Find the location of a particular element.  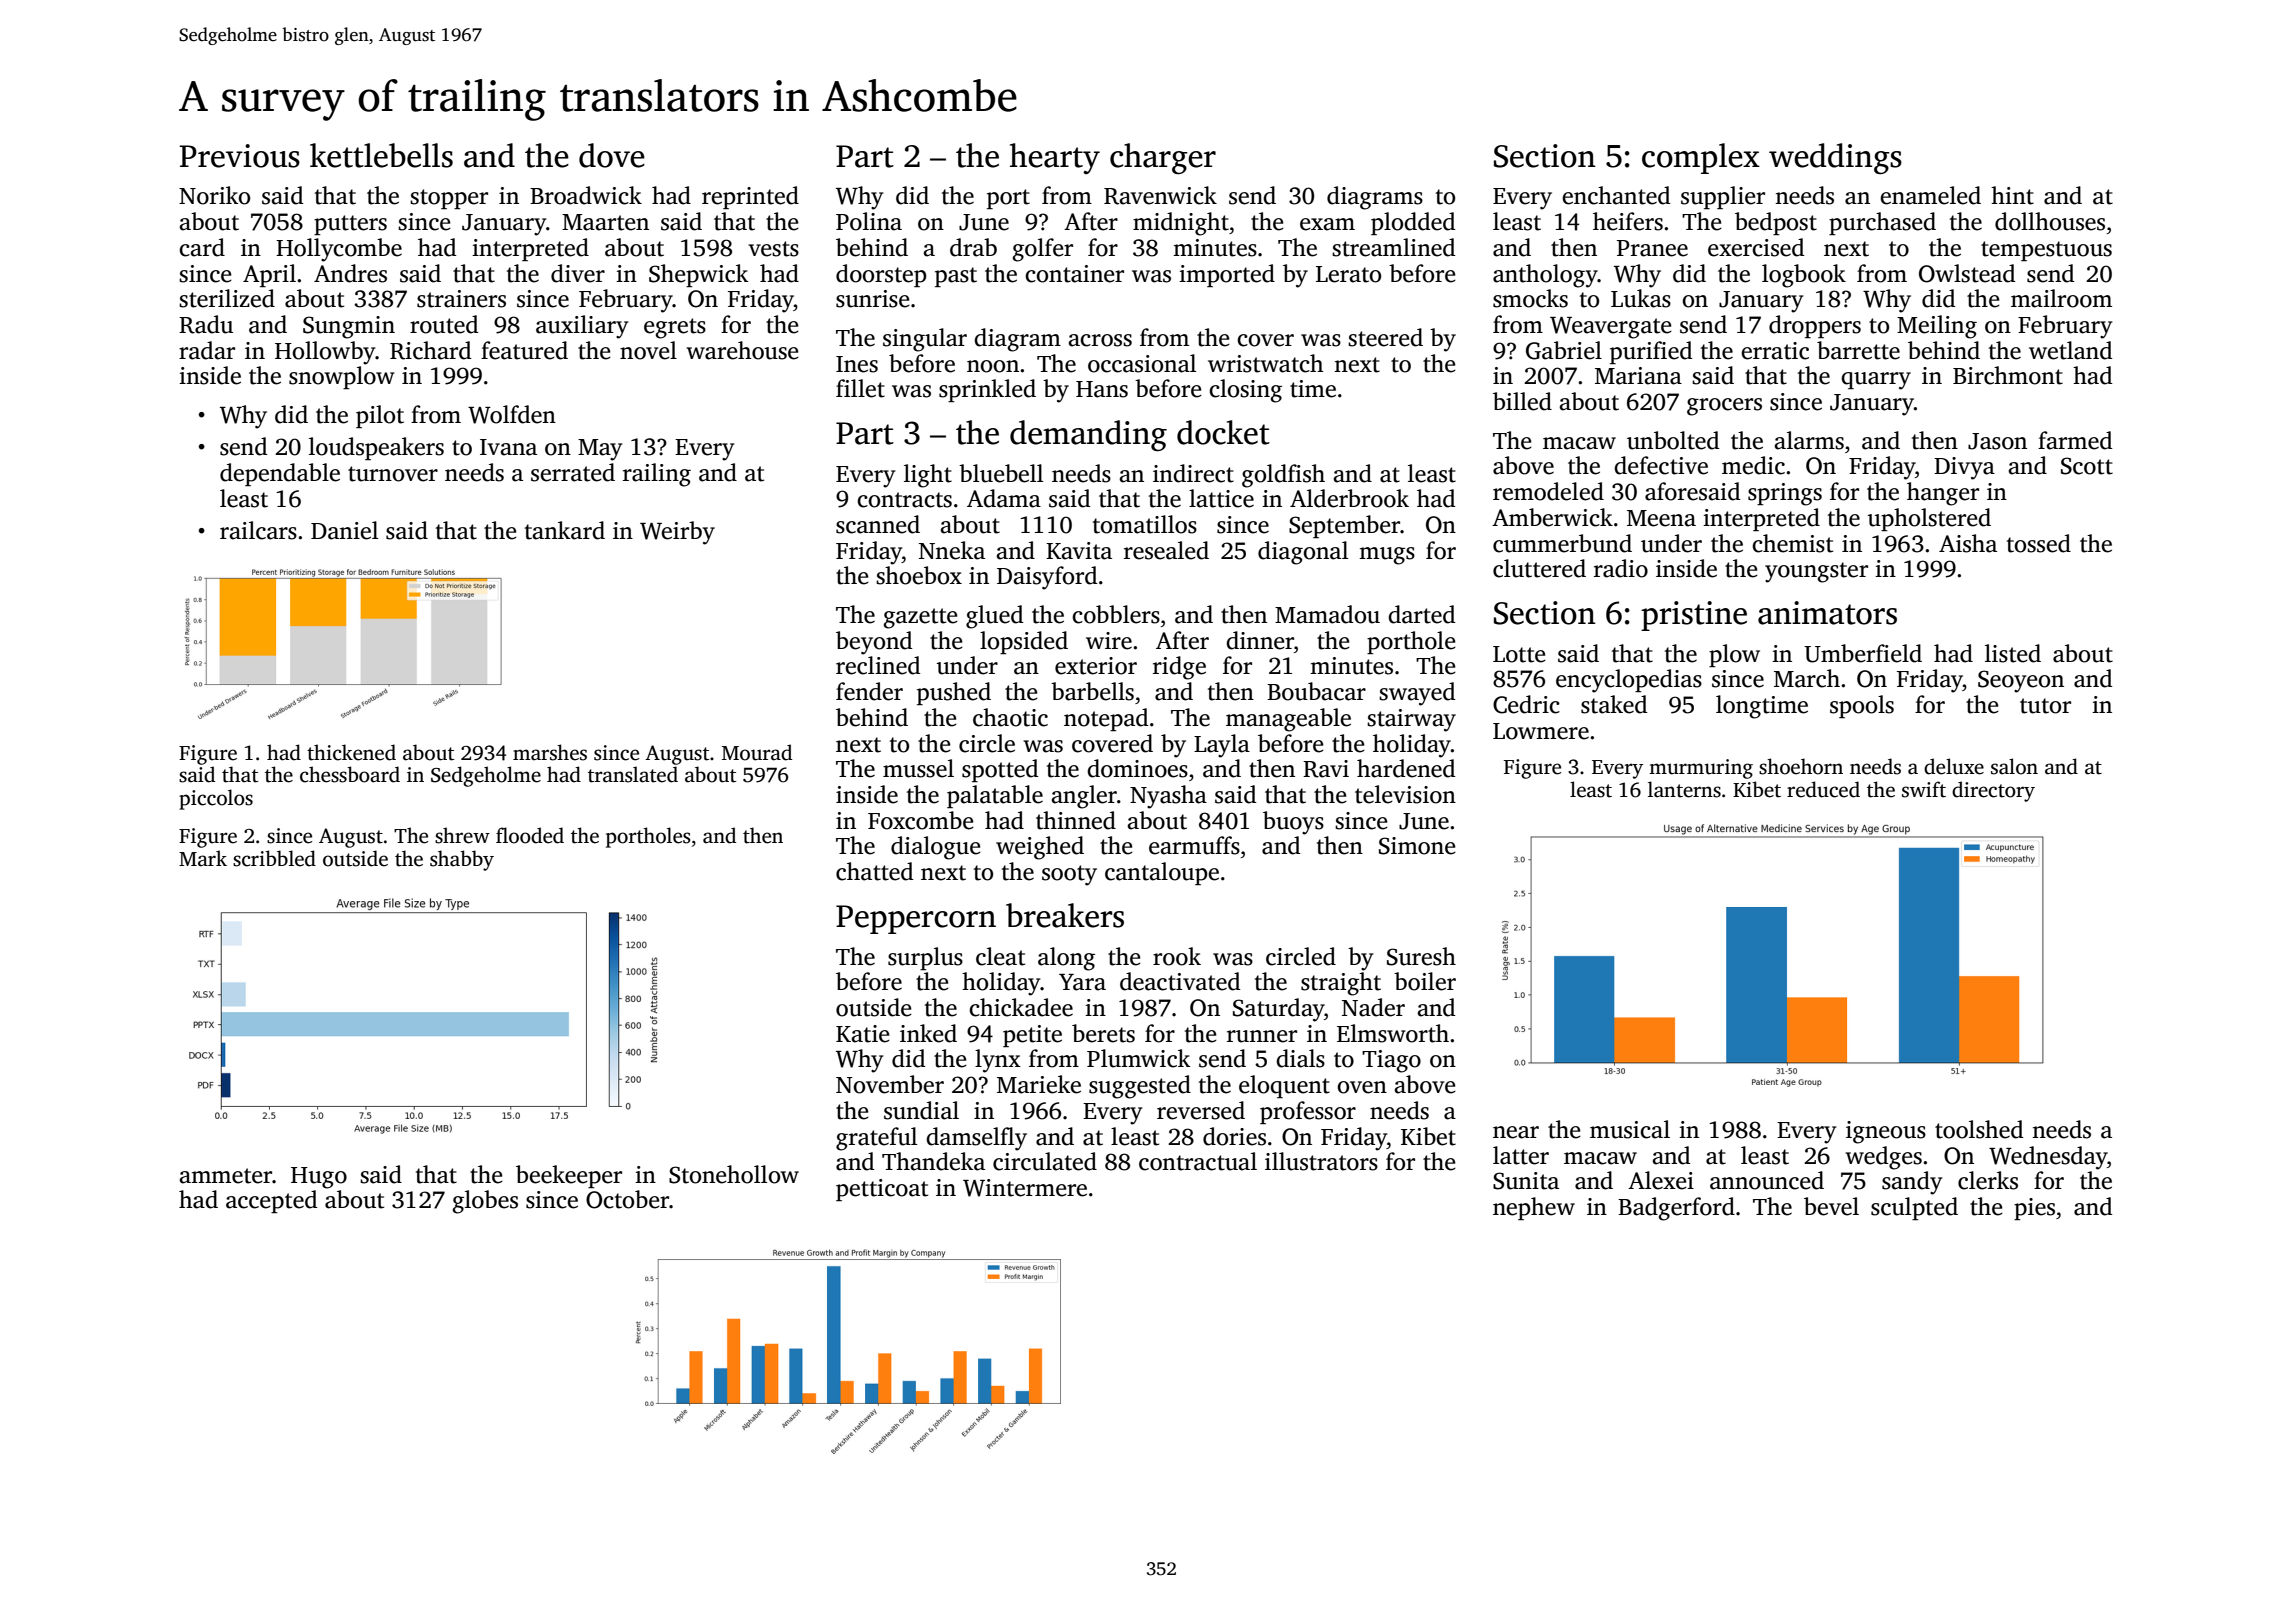

directory is located at coordinates (1993, 791).
